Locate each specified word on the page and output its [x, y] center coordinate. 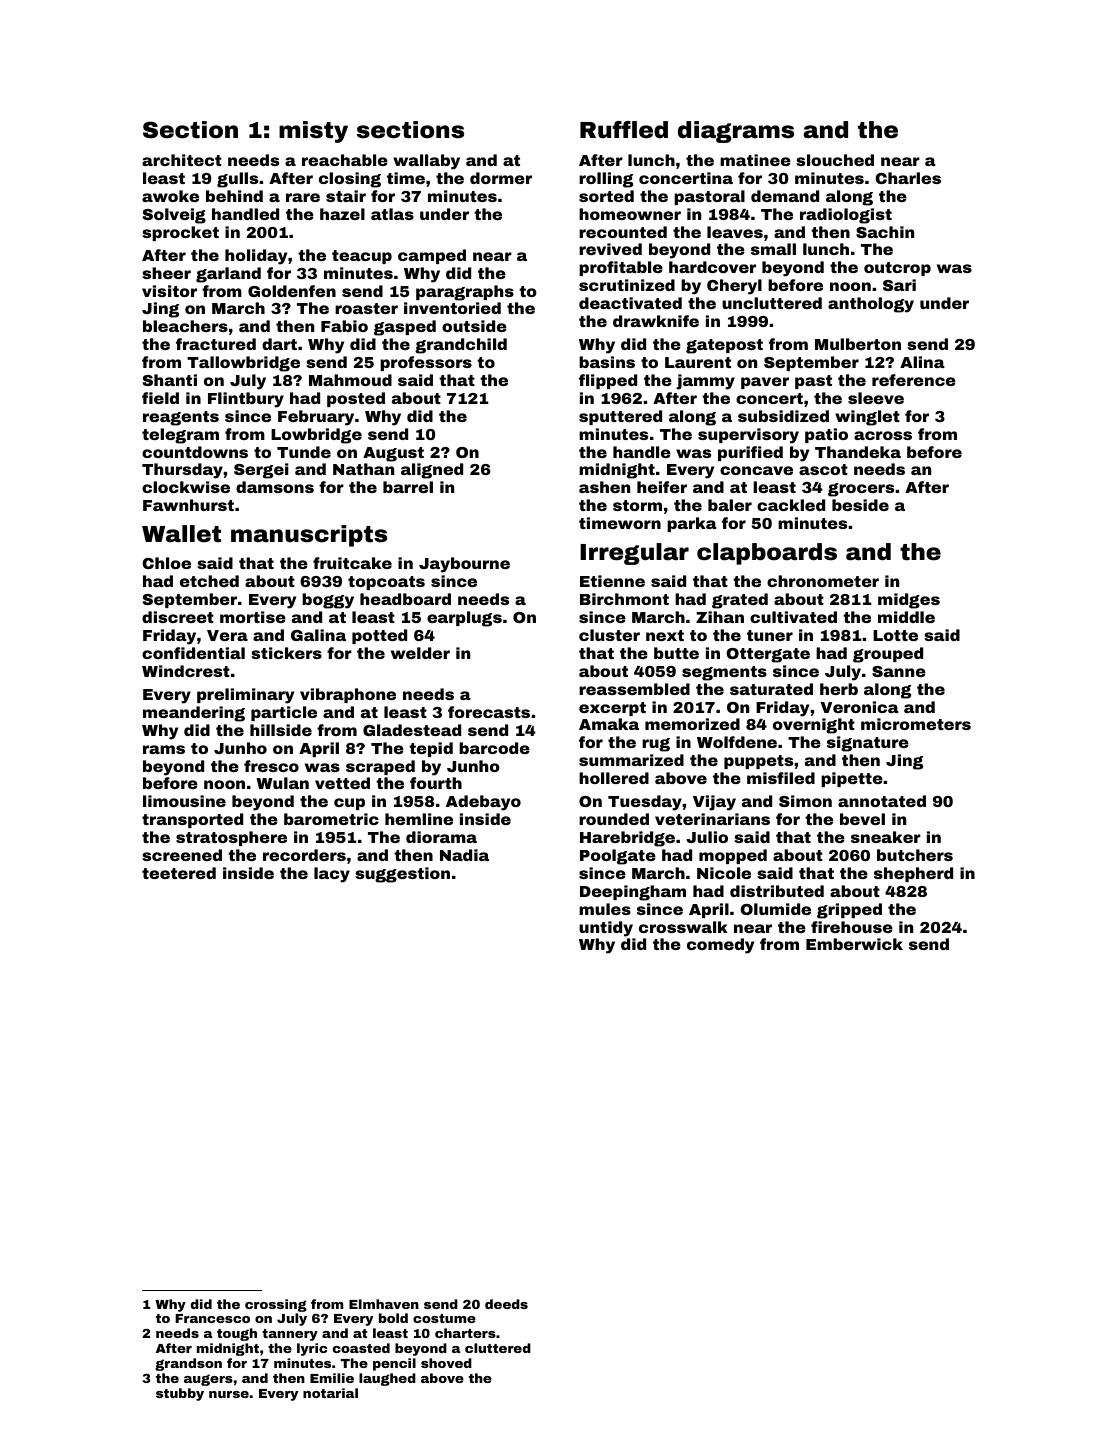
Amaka [609, 724]
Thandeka [858, 452]
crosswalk [683, 927]
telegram [180, 436]
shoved [446, 1363]
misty [313, 132]
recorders [304, 855]
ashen [604, 487]
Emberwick [854, 944]
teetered [179, 873]
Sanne [899, 671]
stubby [180, 1394]
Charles [908, 178]
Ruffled [624, 130]
